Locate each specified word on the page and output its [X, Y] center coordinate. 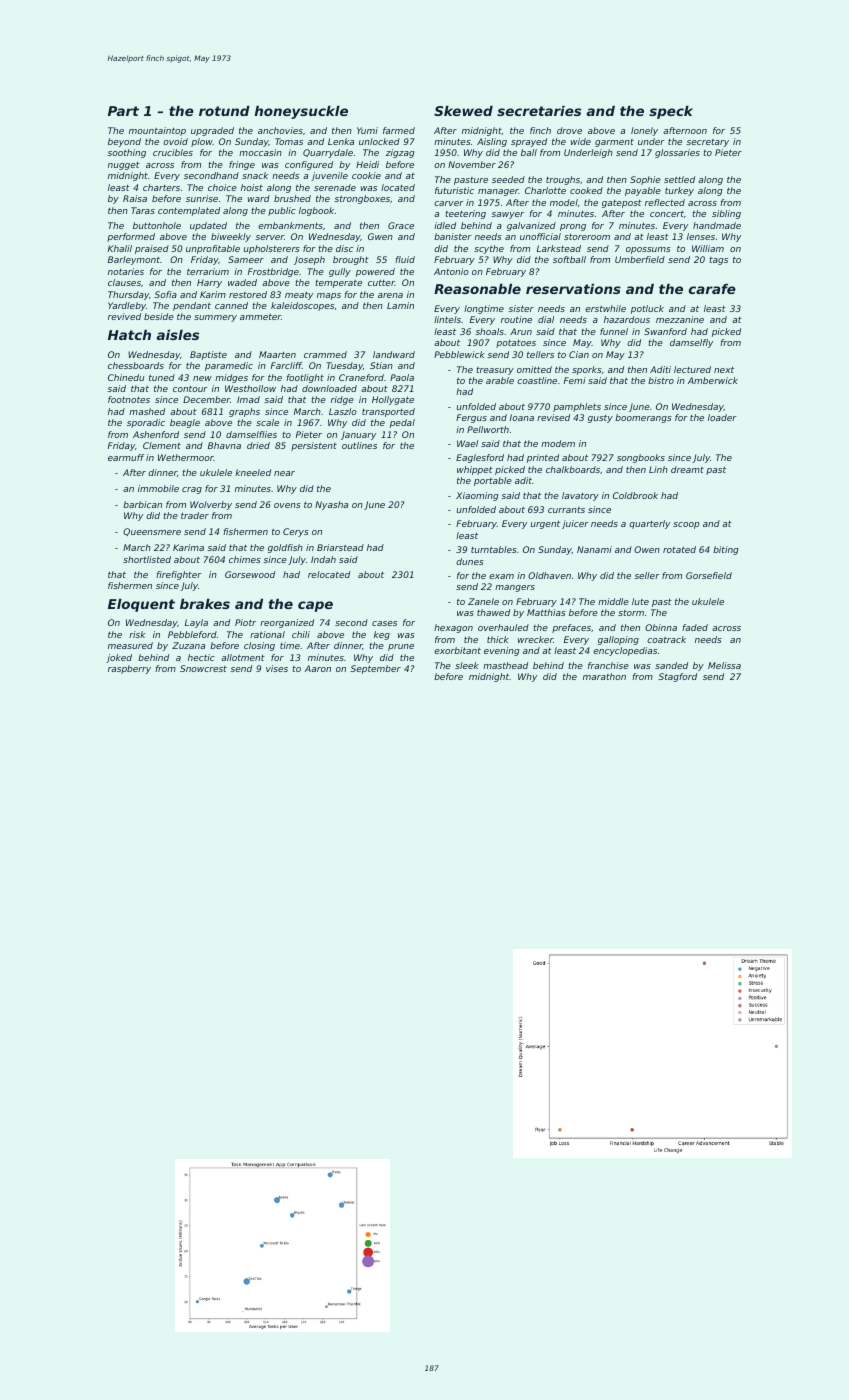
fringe [242, 165]
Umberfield [640, 259]
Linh [658, 469]
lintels [447, 319]
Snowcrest [203, 668]
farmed [399, 130]
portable [493, 481]
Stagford [677, 677]
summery [215, 318]
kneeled [253, 472]
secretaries [539, 111]
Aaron [318, 668]
